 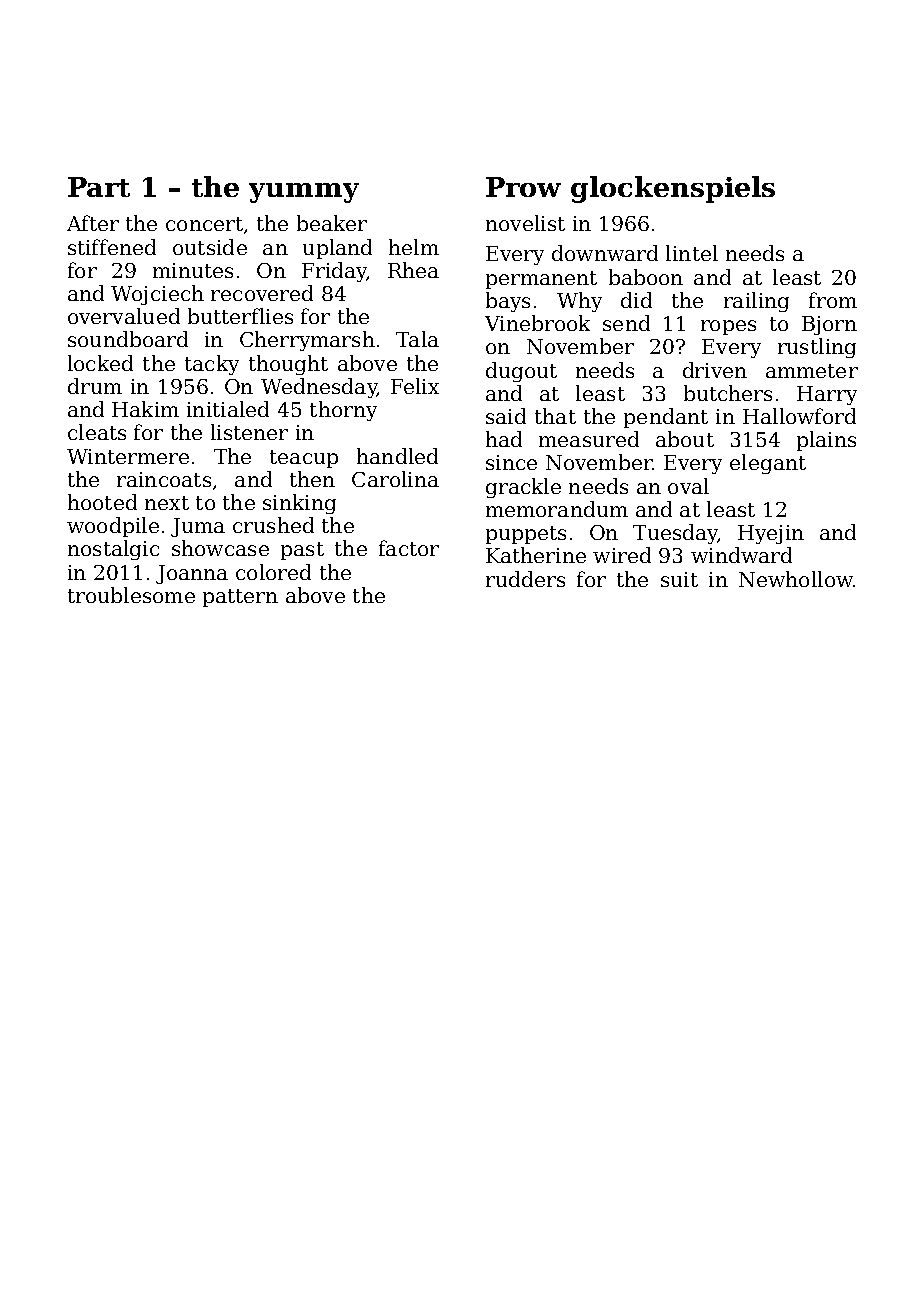 I want to click on railing, so click(x=756, y=302).
